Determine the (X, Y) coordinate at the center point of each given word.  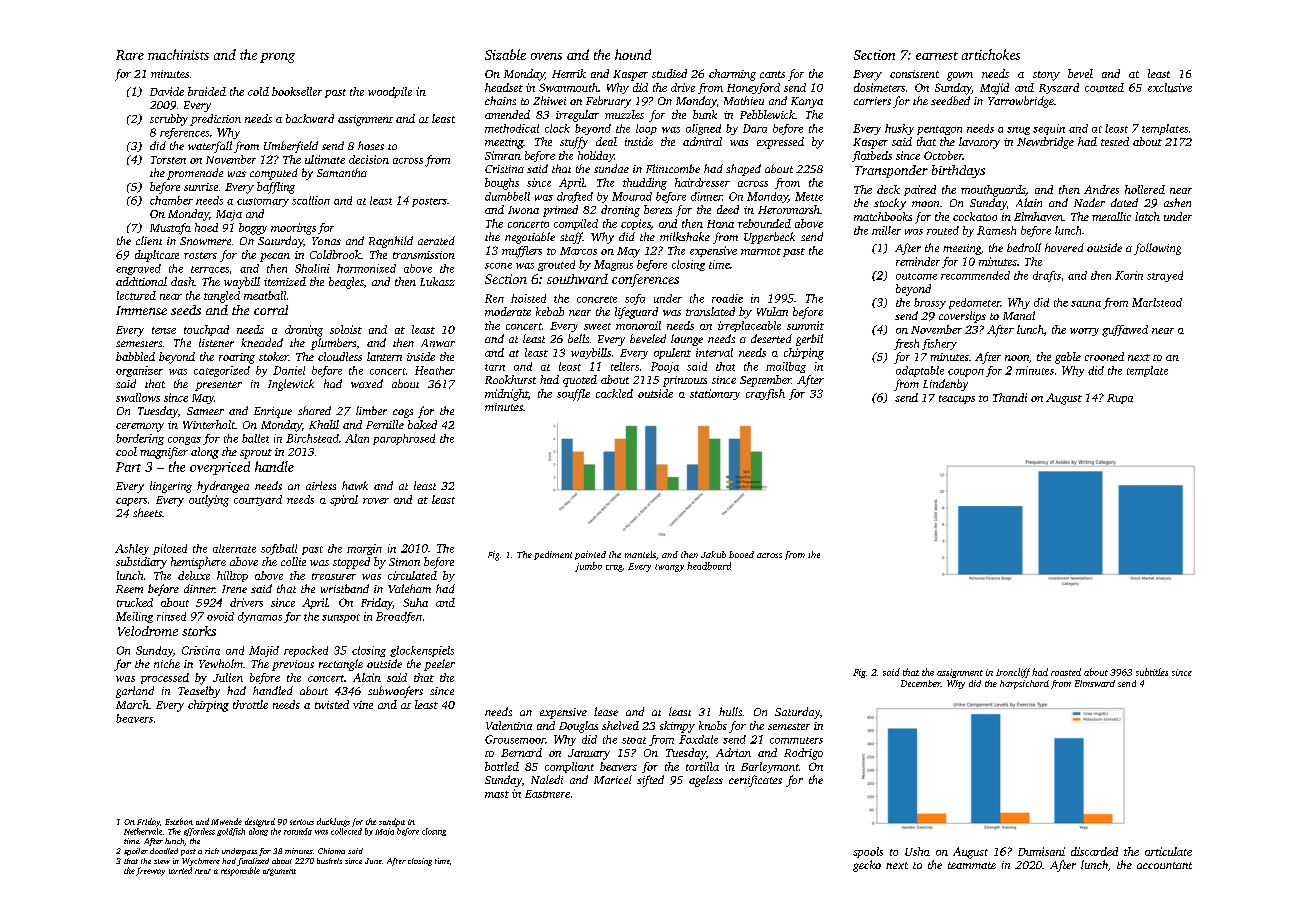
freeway (150, 871)
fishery (939, 344)
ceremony (140, 427)
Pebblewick (767, 114)
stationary (715, 394)
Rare (130, 55)
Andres (1101, 189)
